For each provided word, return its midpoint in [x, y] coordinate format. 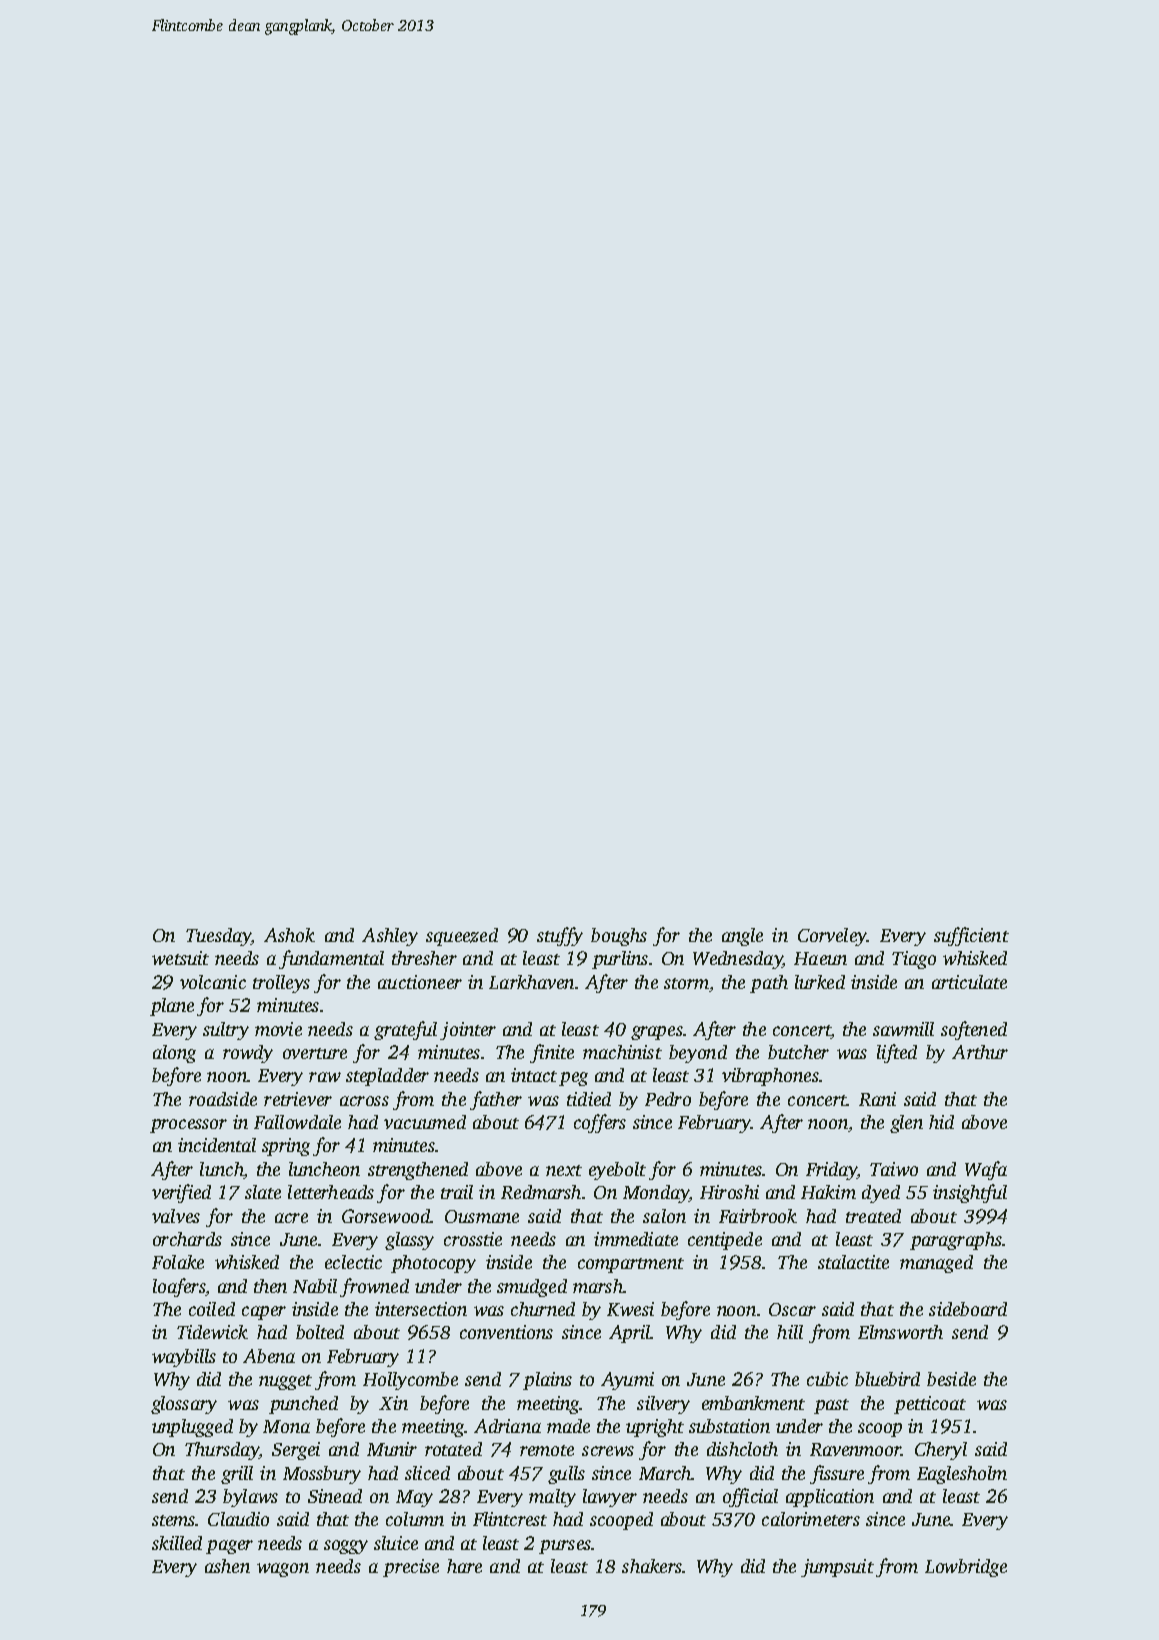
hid [941, 1122]
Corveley [832, 937]
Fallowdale [297, 1122]
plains [547, 1381]
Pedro [668, 1099]
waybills [184, 1358]
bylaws [250, 1498]
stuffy [560, 936]
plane [172, 1007]
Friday [831, 1171]
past [831, 1406]
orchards [187, 1239]
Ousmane [482, 1216]
